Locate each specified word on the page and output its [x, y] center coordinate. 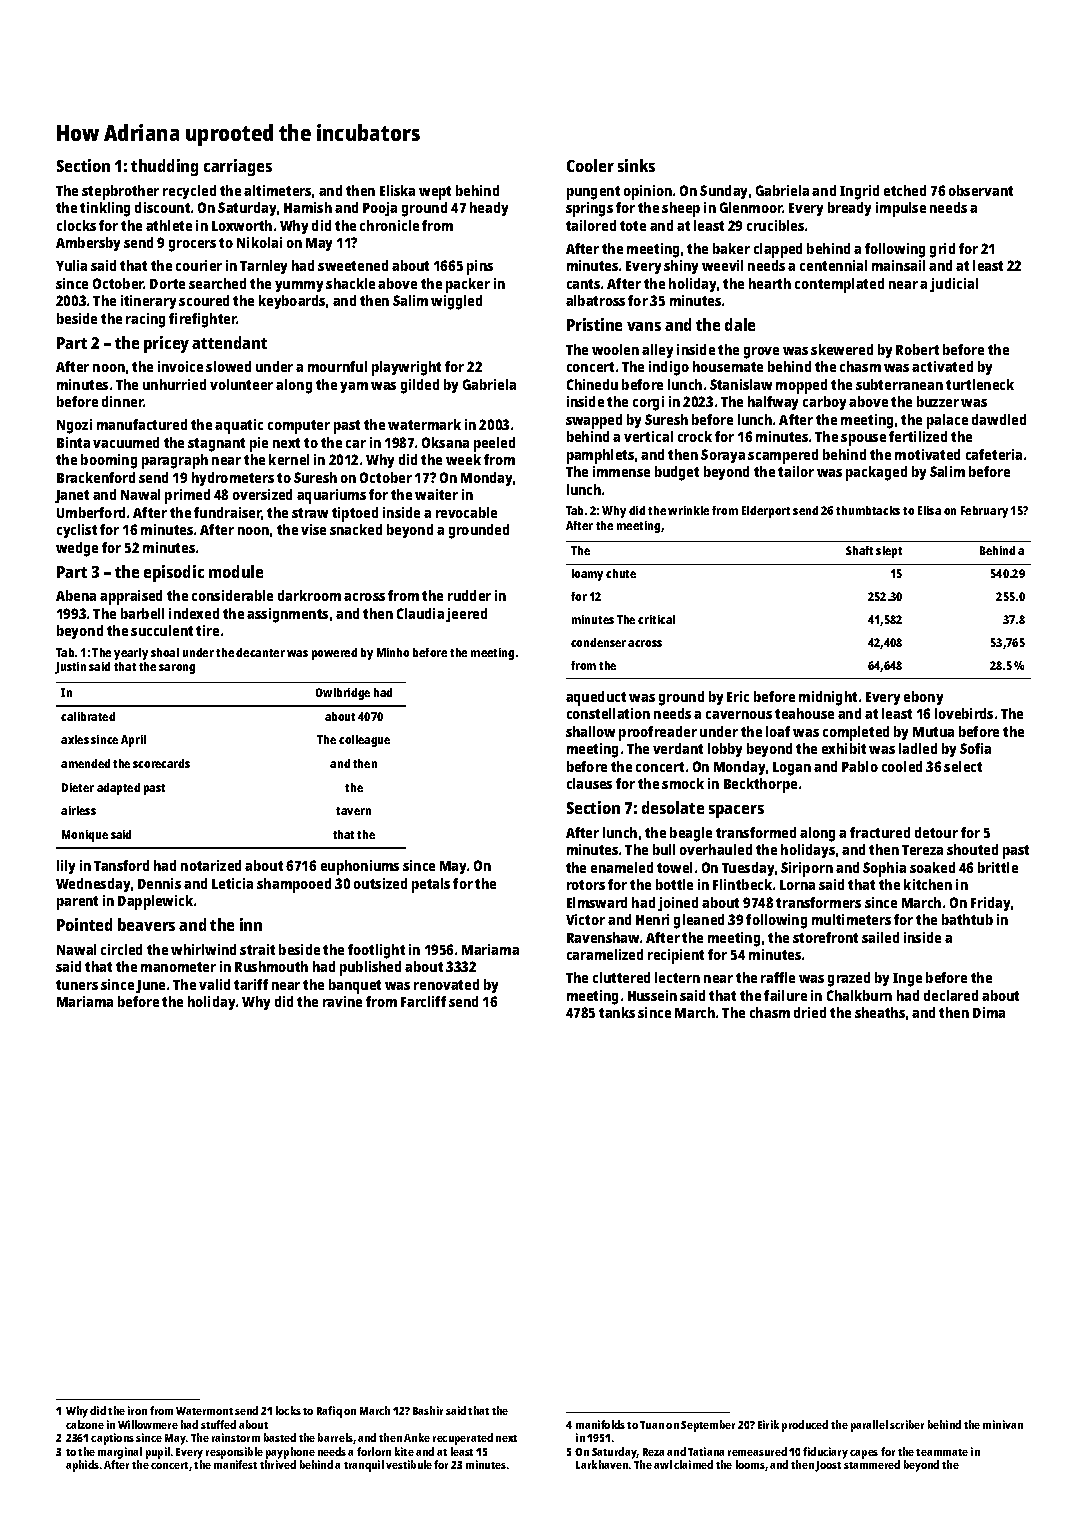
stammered [872, 1464]
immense [621, 471]
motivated [927, 454]
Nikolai [259, 242]
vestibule [409, 1464]
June [150, 986]
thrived [278, 1464]
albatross [595, 300]
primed [187, 496]
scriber [907, 1424]
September [708, 1426]
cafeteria [994, 454]
